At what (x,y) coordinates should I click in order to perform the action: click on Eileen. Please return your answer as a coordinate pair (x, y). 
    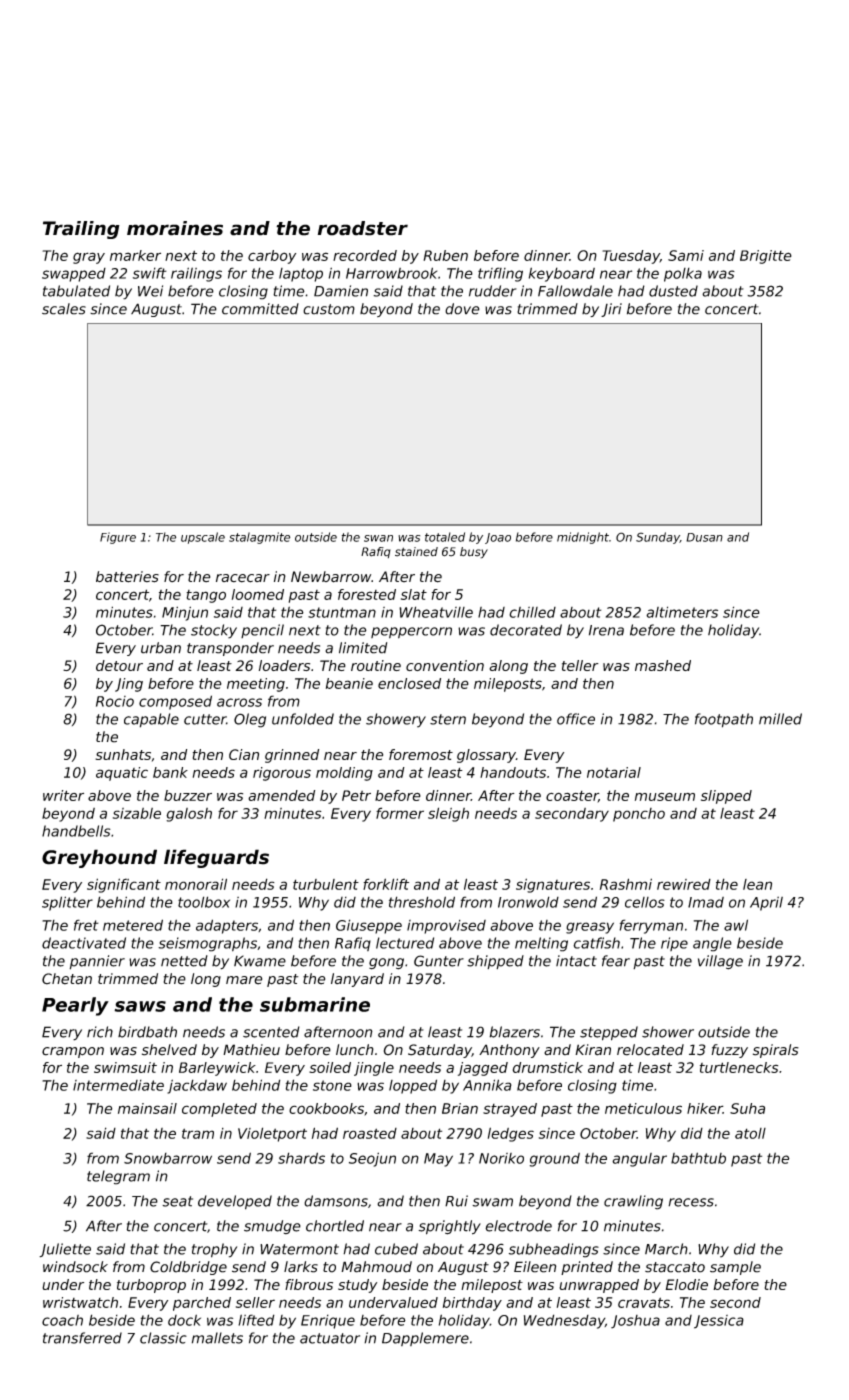
    Looking at the image, I should click on (535, 1267).
